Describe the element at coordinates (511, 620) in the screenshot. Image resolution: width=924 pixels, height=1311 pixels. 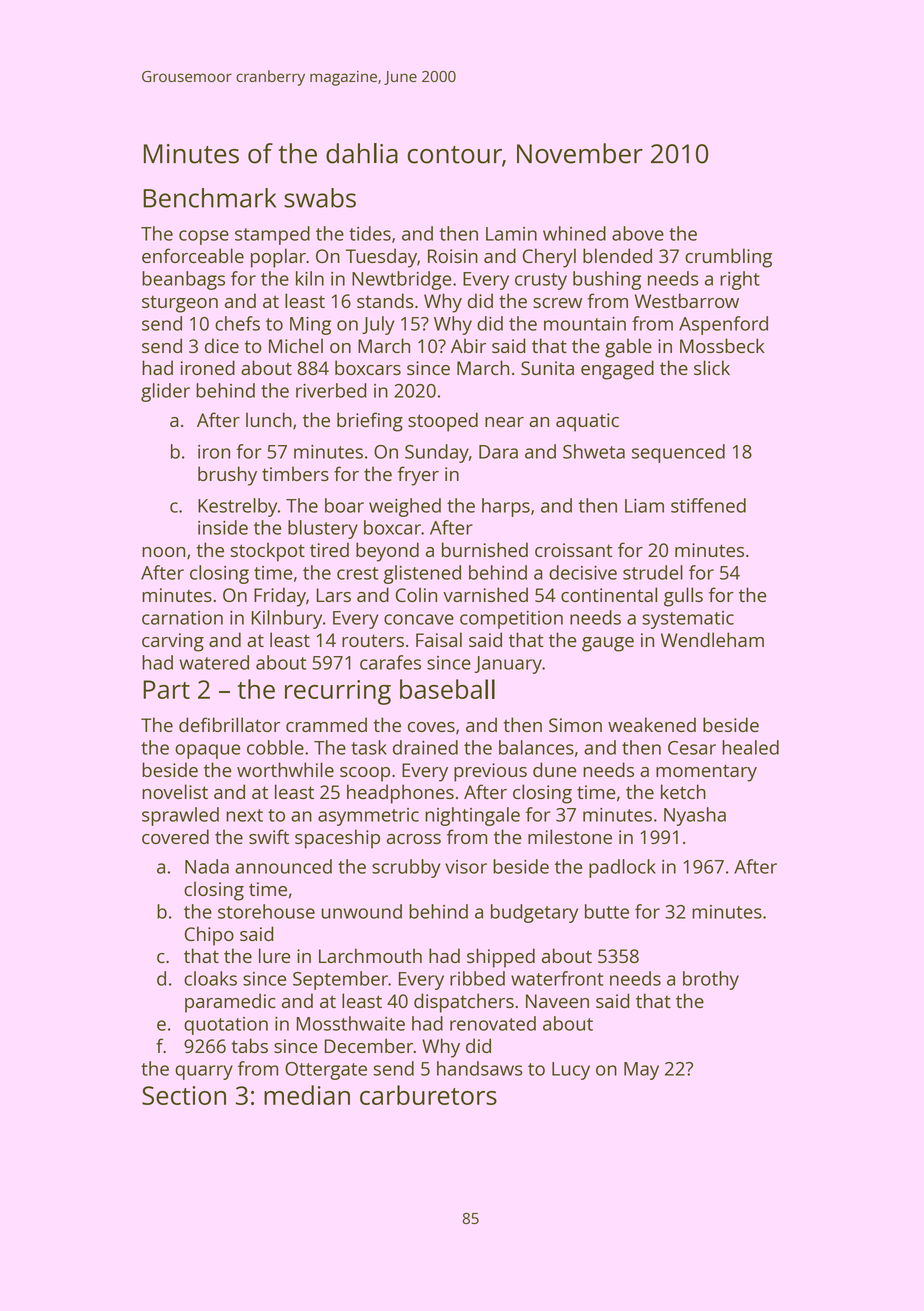
I see `competition` at that location.
